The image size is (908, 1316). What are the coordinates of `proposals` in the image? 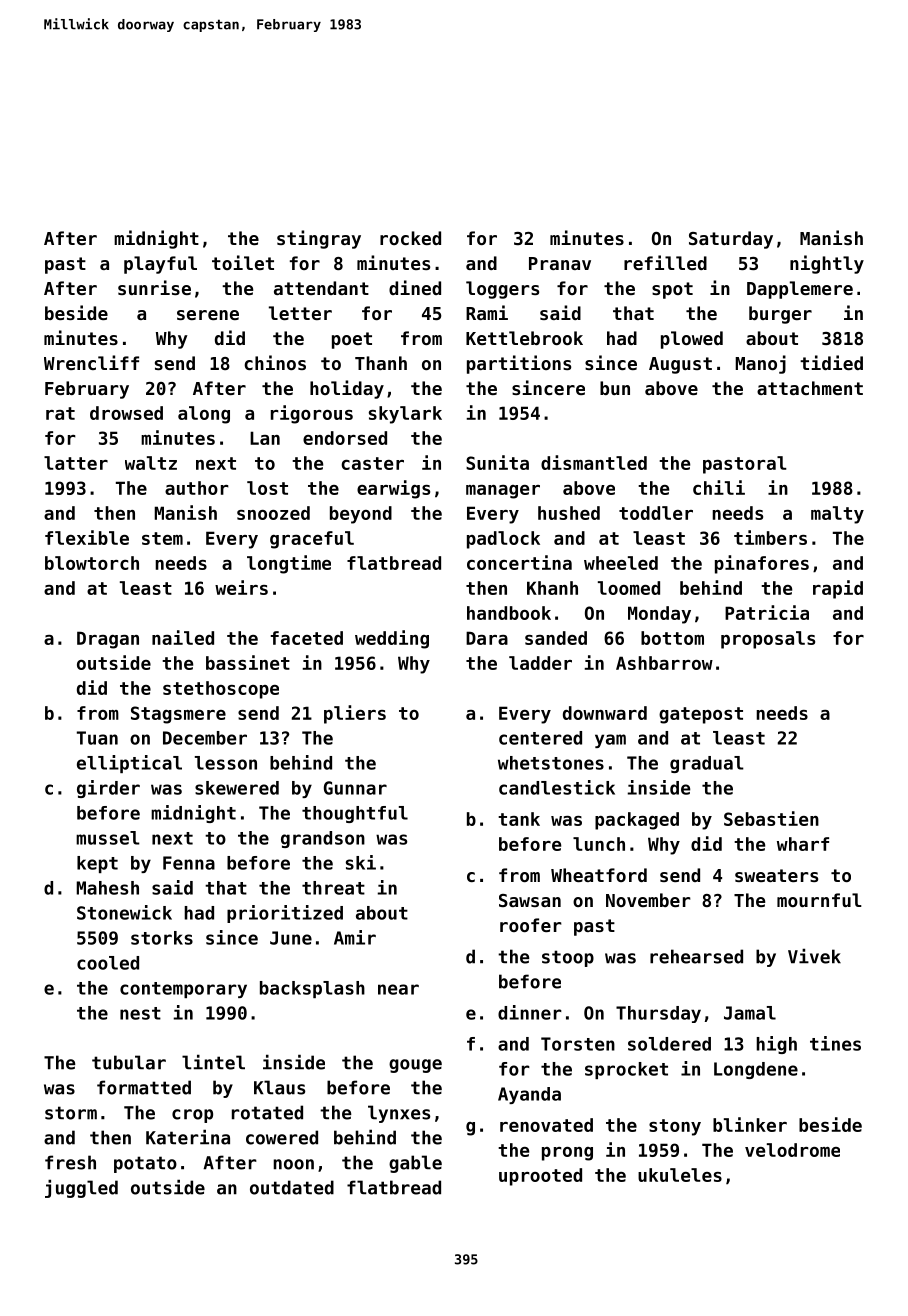 It's located at (768, 640).
